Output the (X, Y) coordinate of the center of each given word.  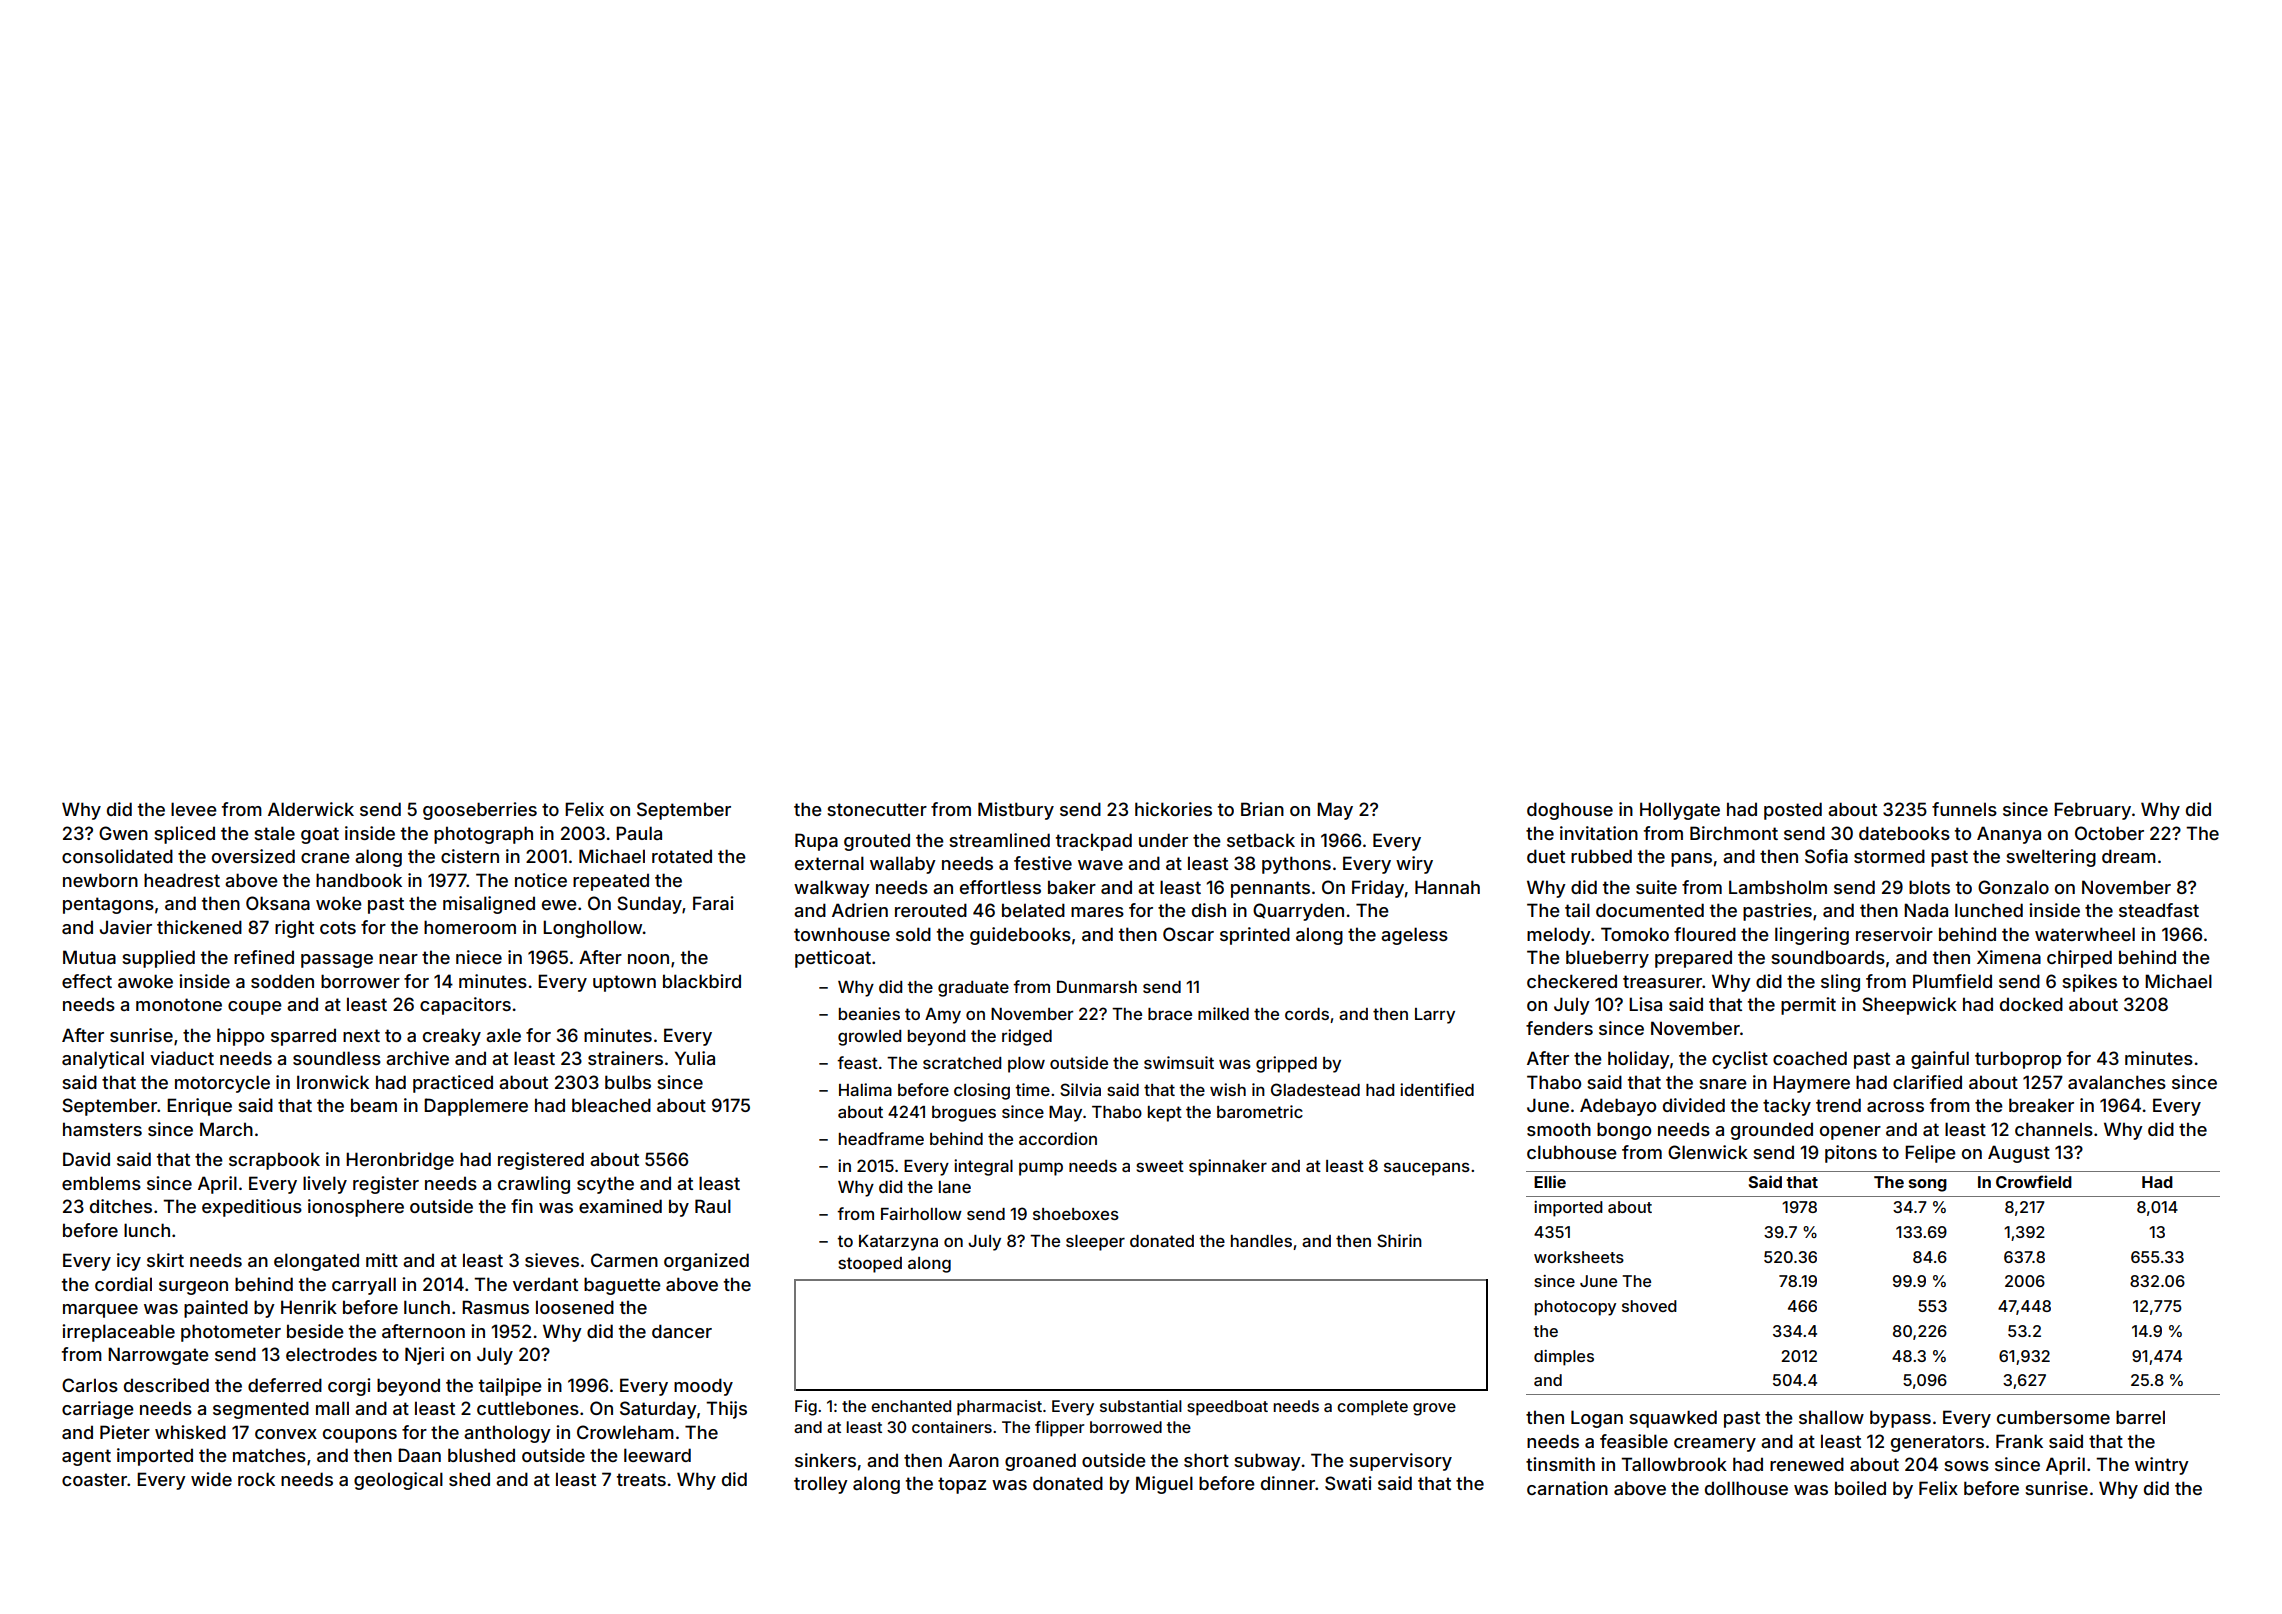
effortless (1000, 887)
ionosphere (356, 1208)
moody (703, 1387)
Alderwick (311, 809)
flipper (1059, 1429)
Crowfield (2034, 1181)
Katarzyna (898, 1243)
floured (1705, 934)
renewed (1807, 1464)
